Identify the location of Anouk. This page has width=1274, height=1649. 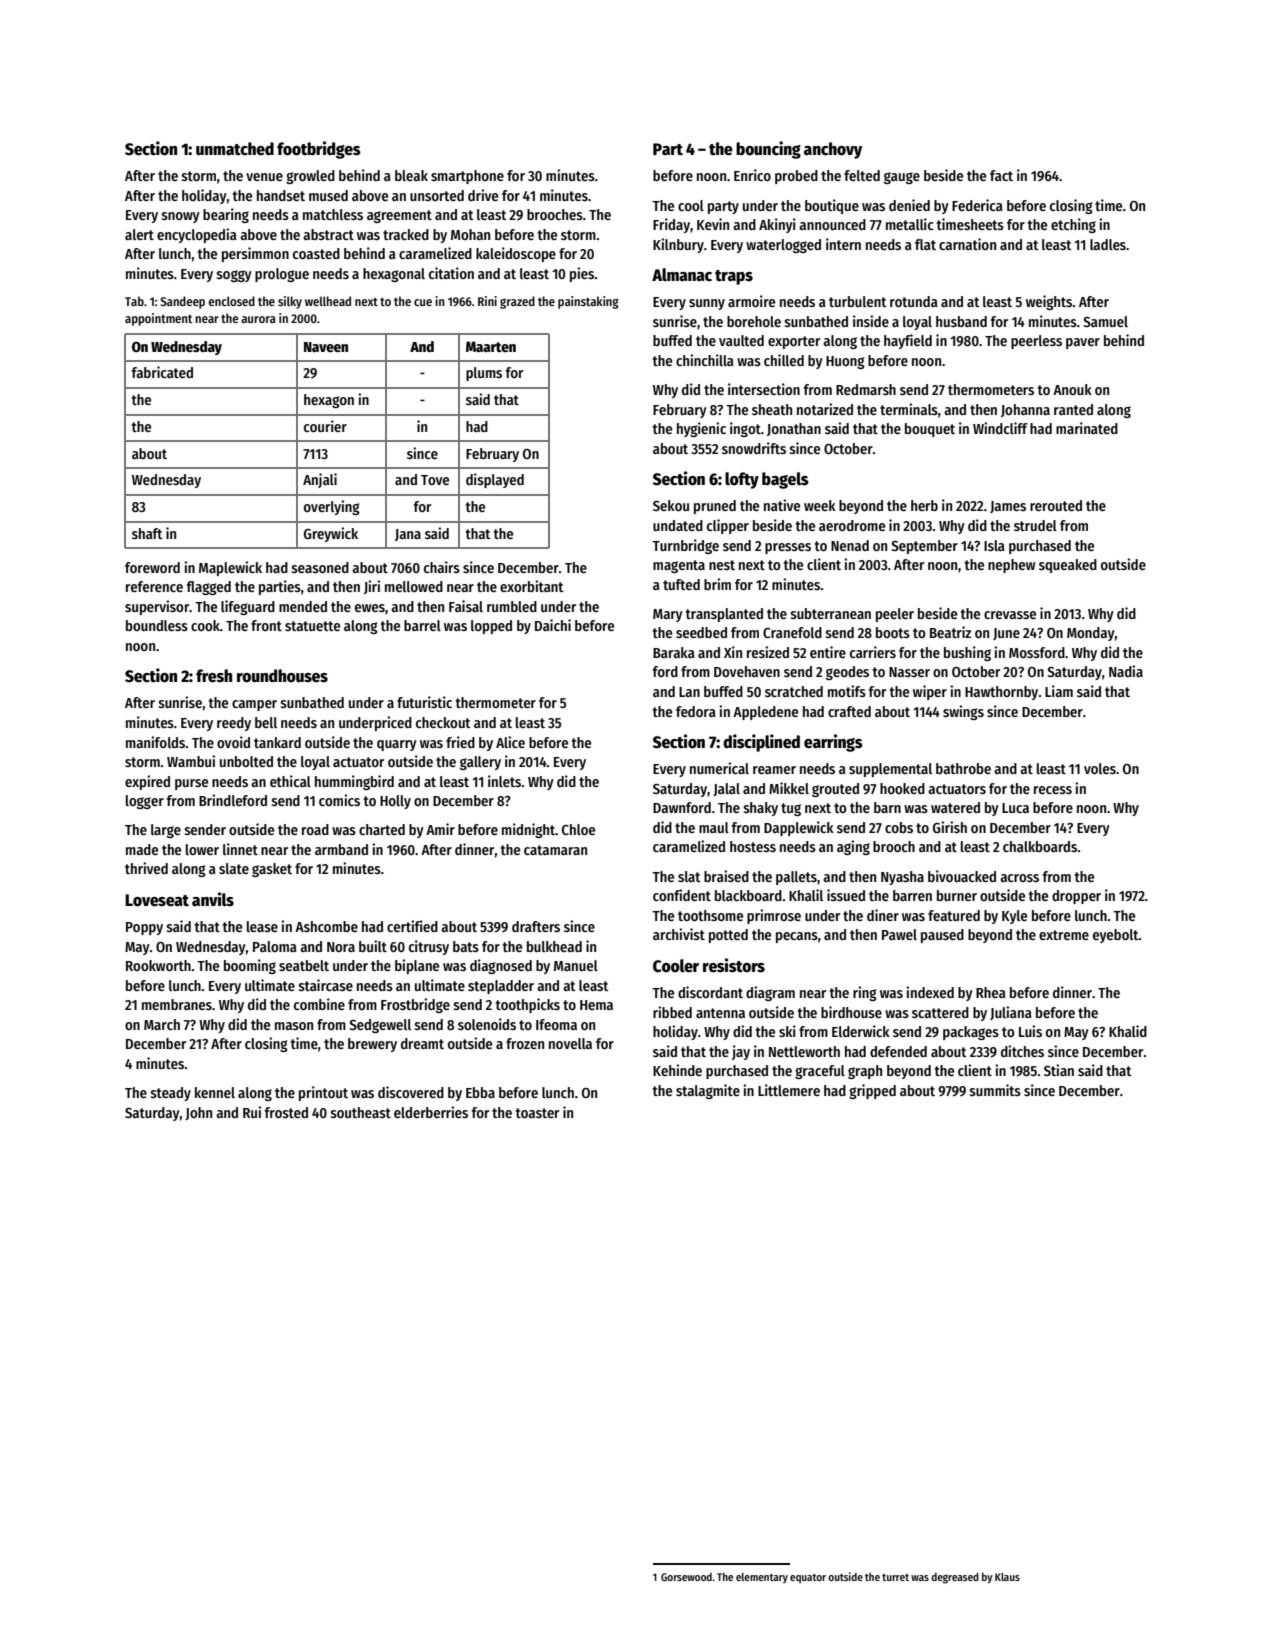
(1072, 389).
